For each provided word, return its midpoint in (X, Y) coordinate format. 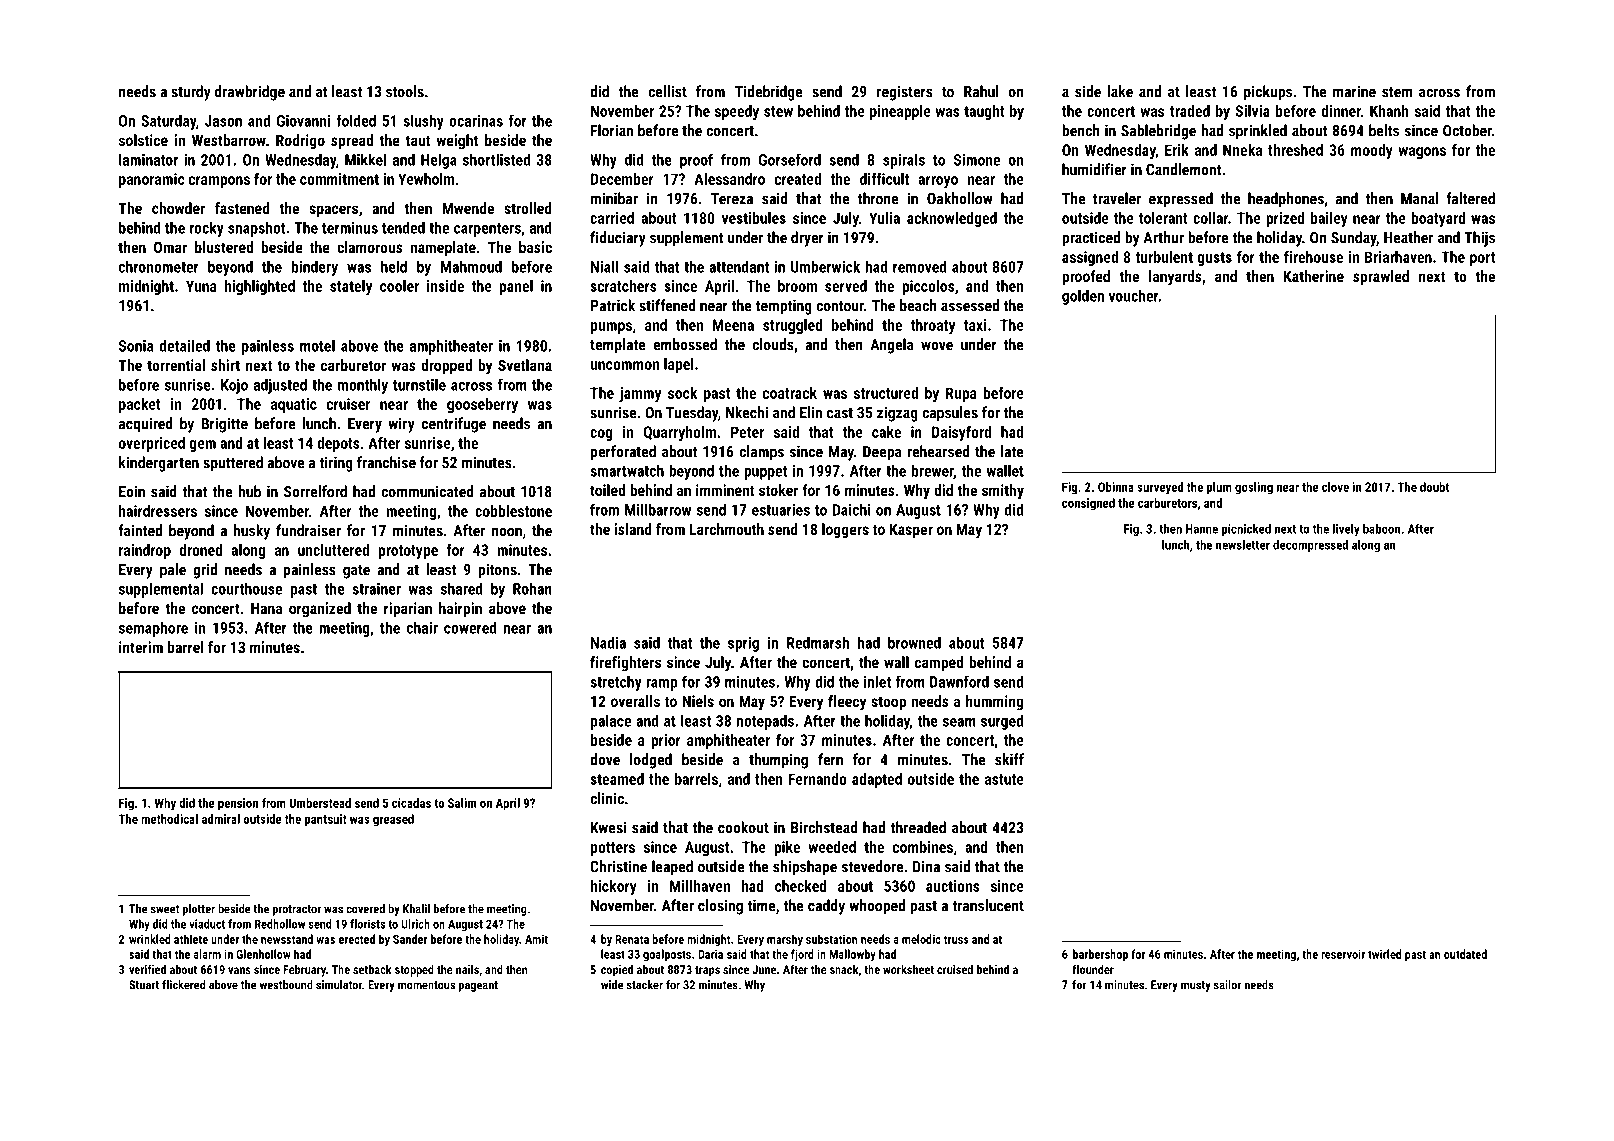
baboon (1381, 529)
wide (612, 985)
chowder (178, 208)
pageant (478, 986)
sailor (1227, 985)
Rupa (961, 394)
